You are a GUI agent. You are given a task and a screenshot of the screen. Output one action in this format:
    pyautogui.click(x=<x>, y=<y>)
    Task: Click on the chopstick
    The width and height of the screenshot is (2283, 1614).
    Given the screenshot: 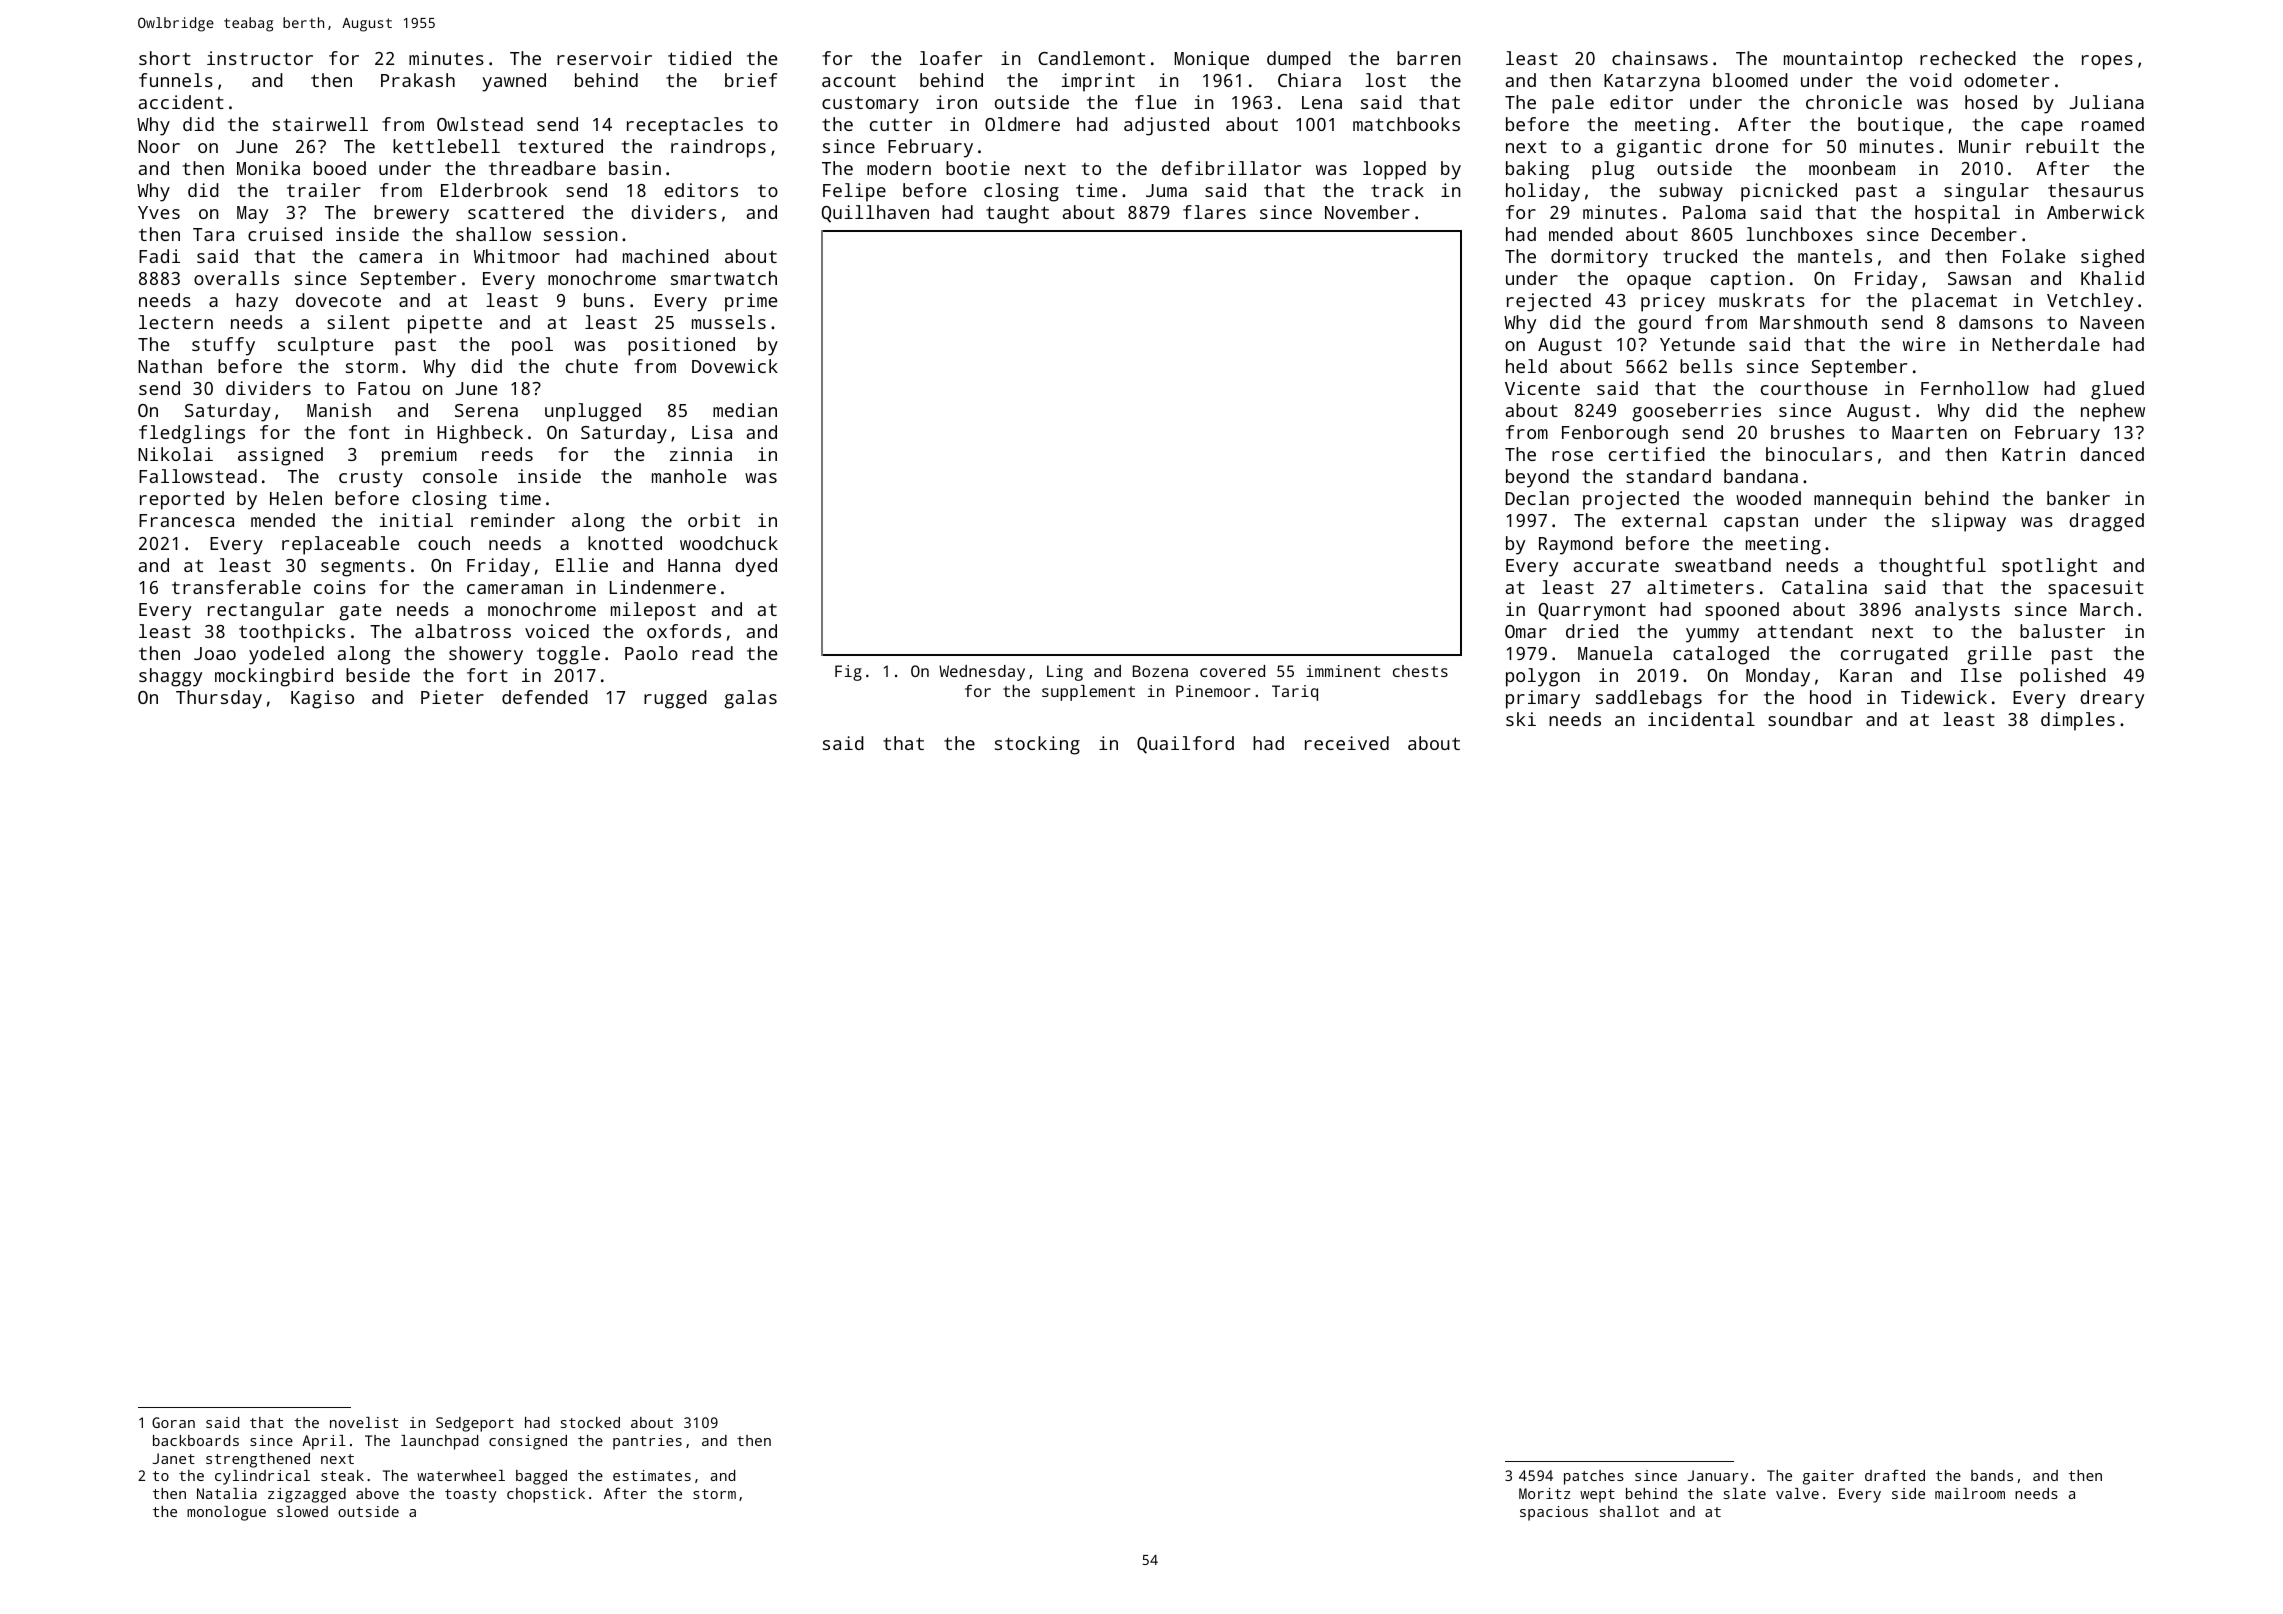 What is the action you would take?
    pyautogui.click(x=546, y=1495)
